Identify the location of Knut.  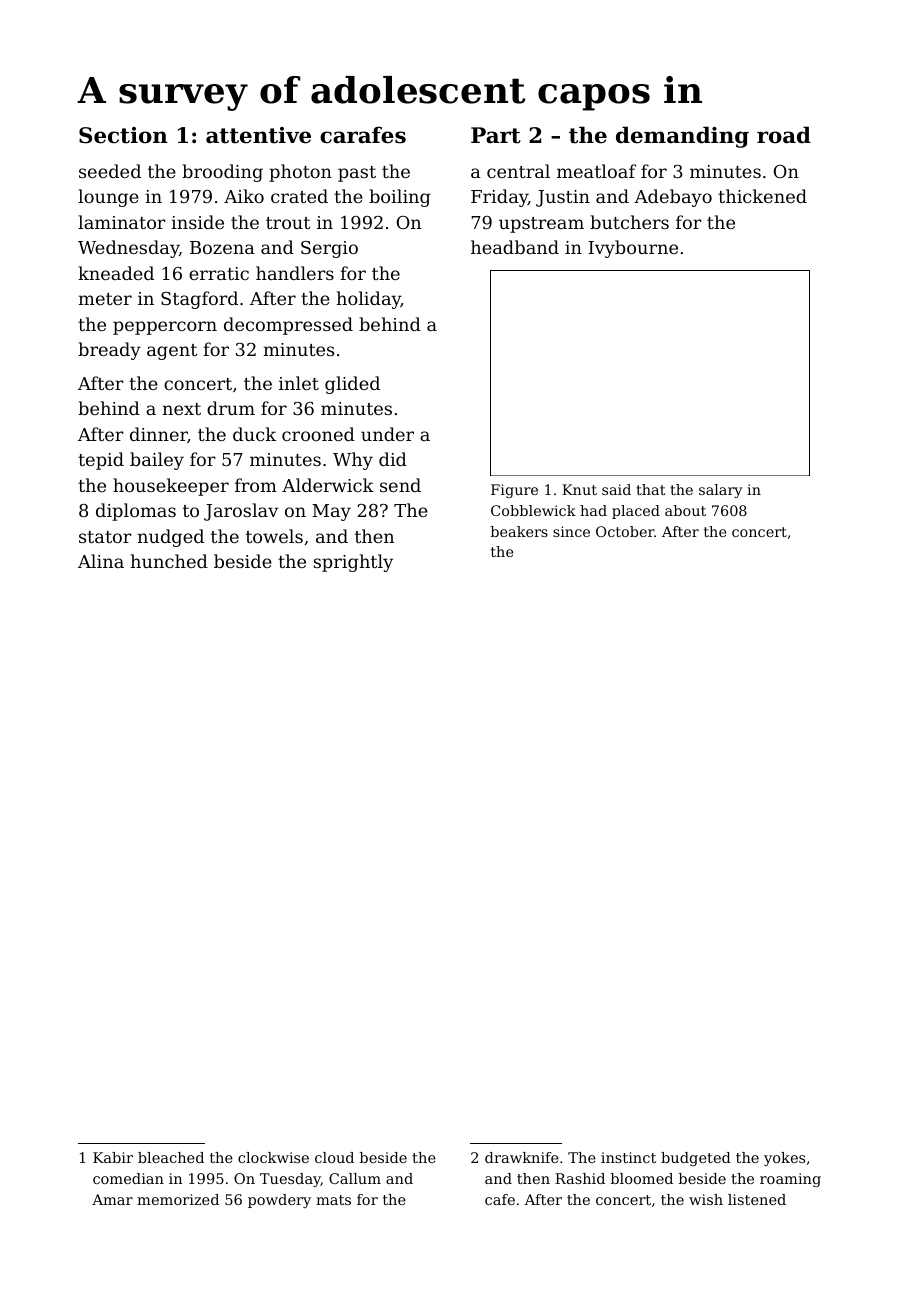
(579, 489).
